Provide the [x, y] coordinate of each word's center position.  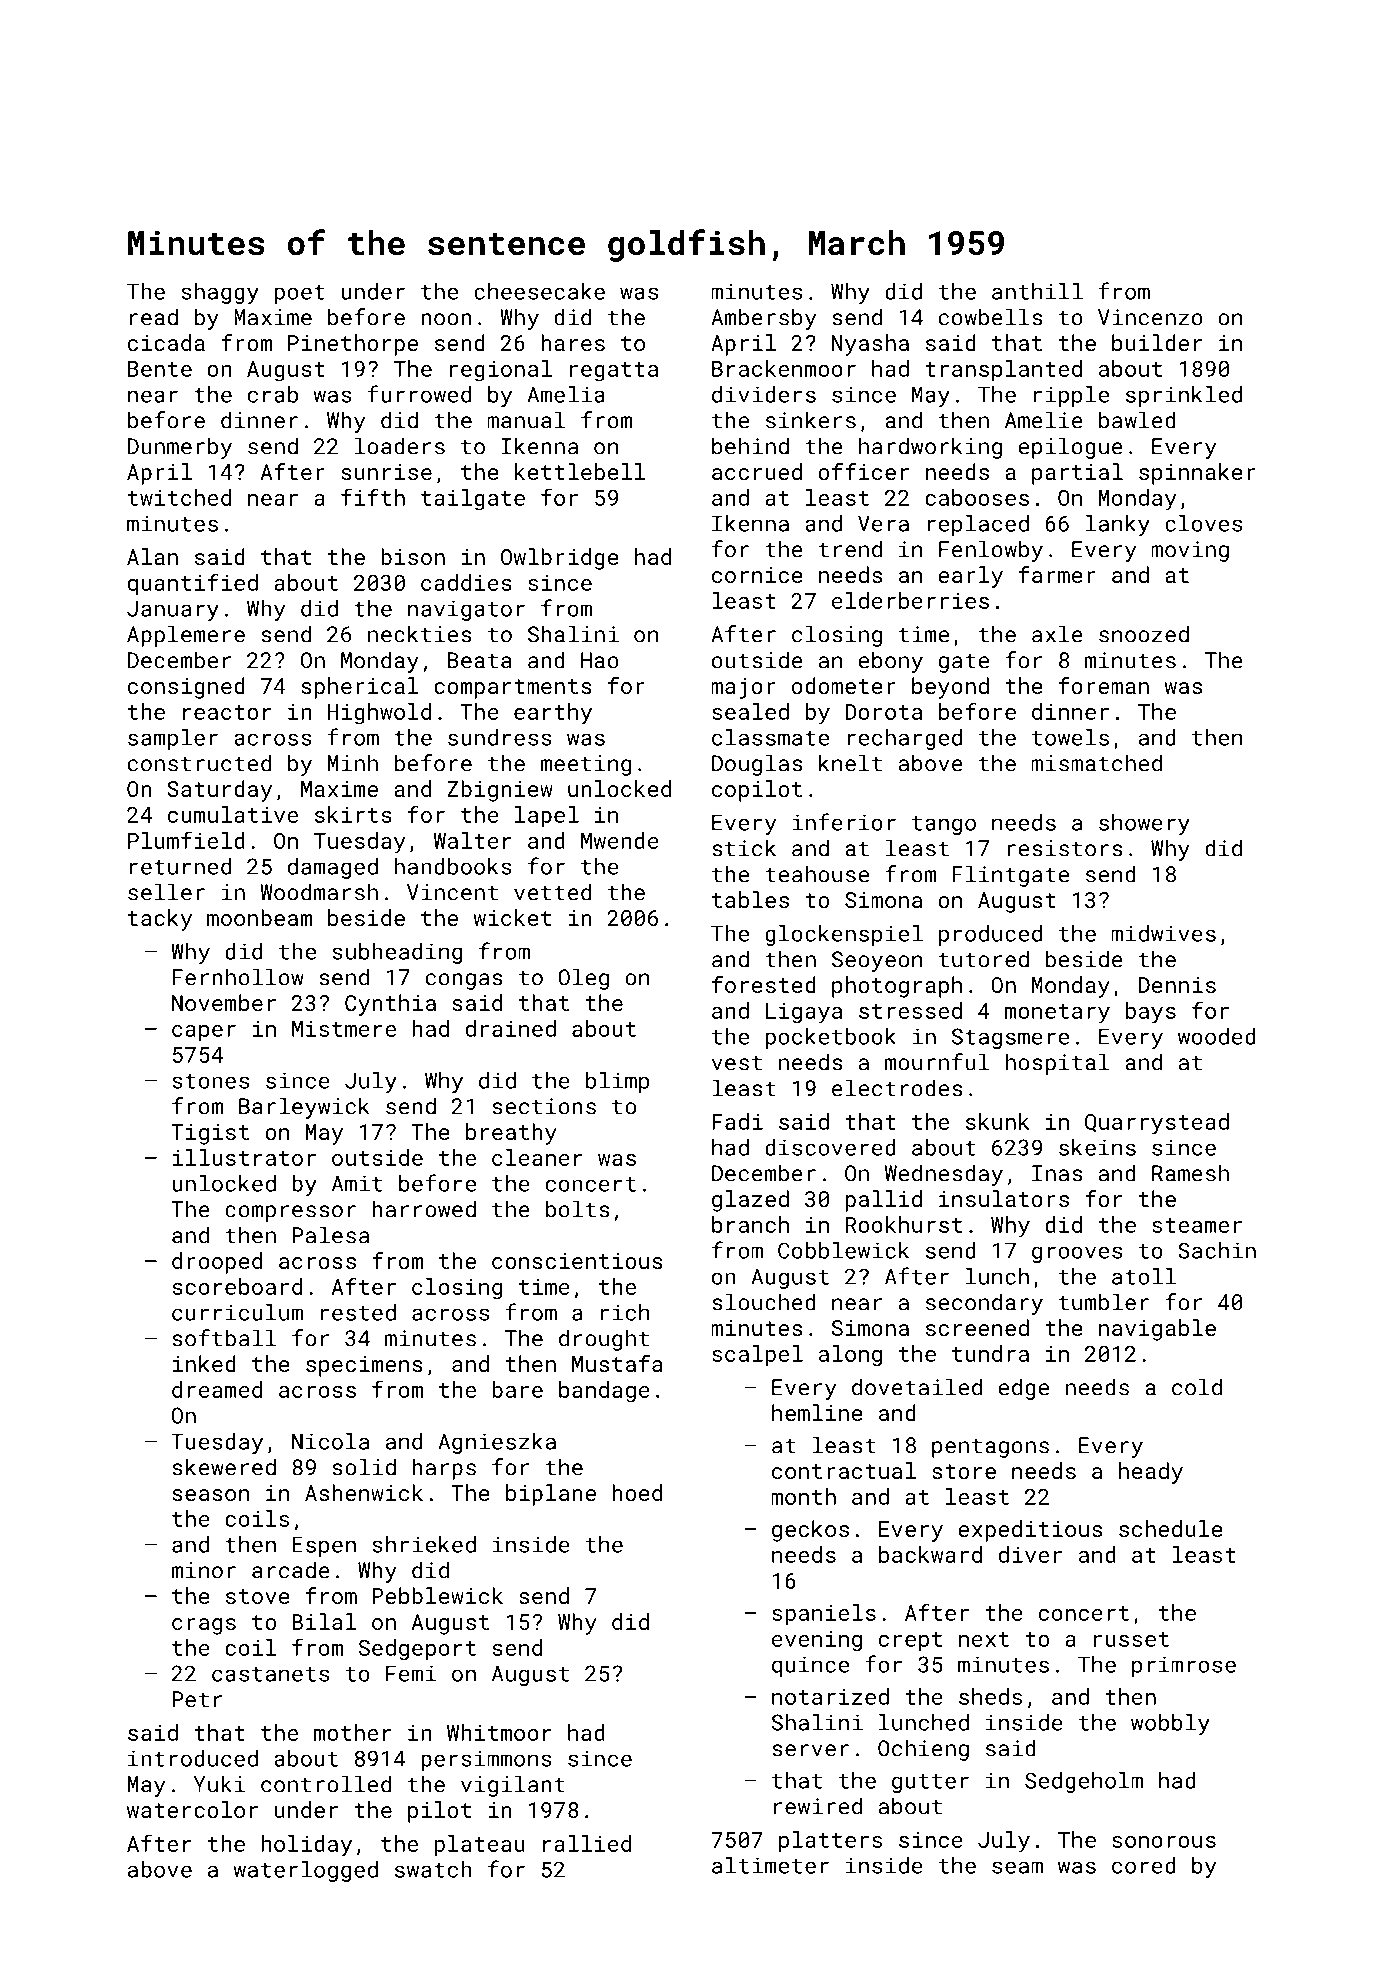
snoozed [1144, 634]
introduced [193, 1758]
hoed [637, 1492]
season [211, 1495]
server [810, 1750]
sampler [173, 739]
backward [930, 1554]
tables [750, 899]
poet [300, 294]
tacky [160, 920]
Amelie [1044, 420]
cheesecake [539, 291]
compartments [513, 689]
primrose [1184, 1666]
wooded [1217, 1036]
